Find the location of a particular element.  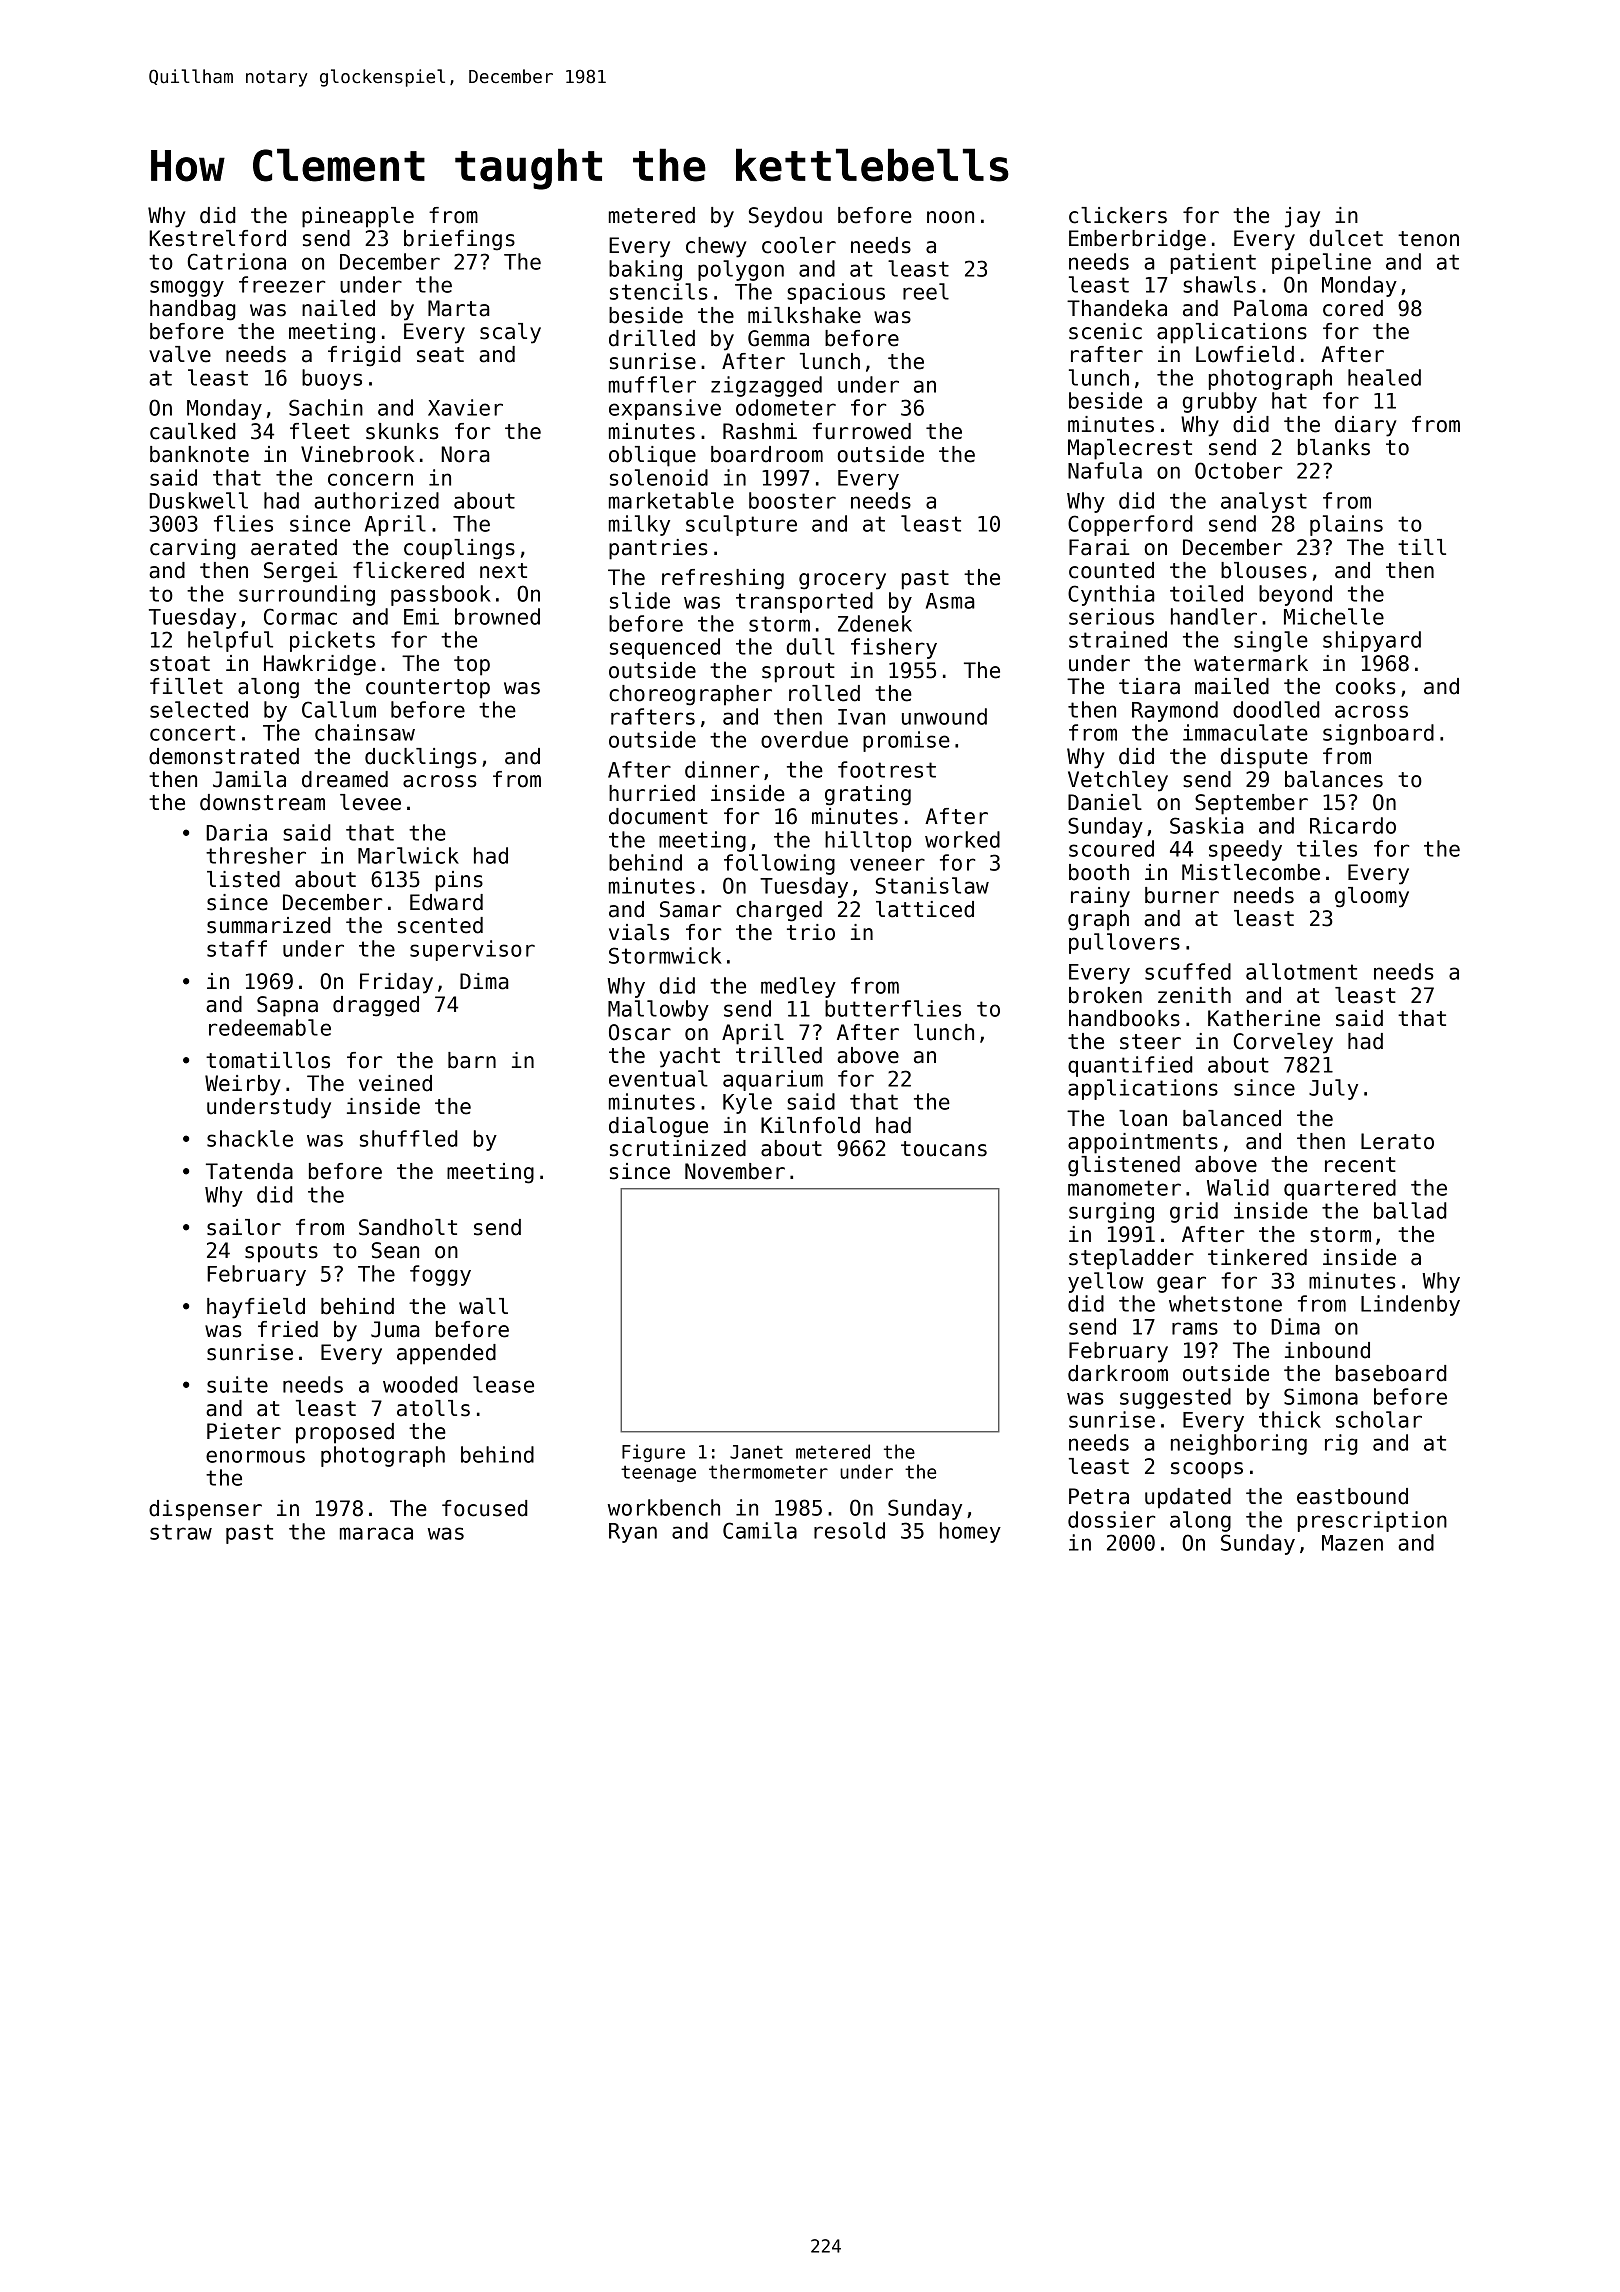

smoggy is located at coordinates (187, 288).
